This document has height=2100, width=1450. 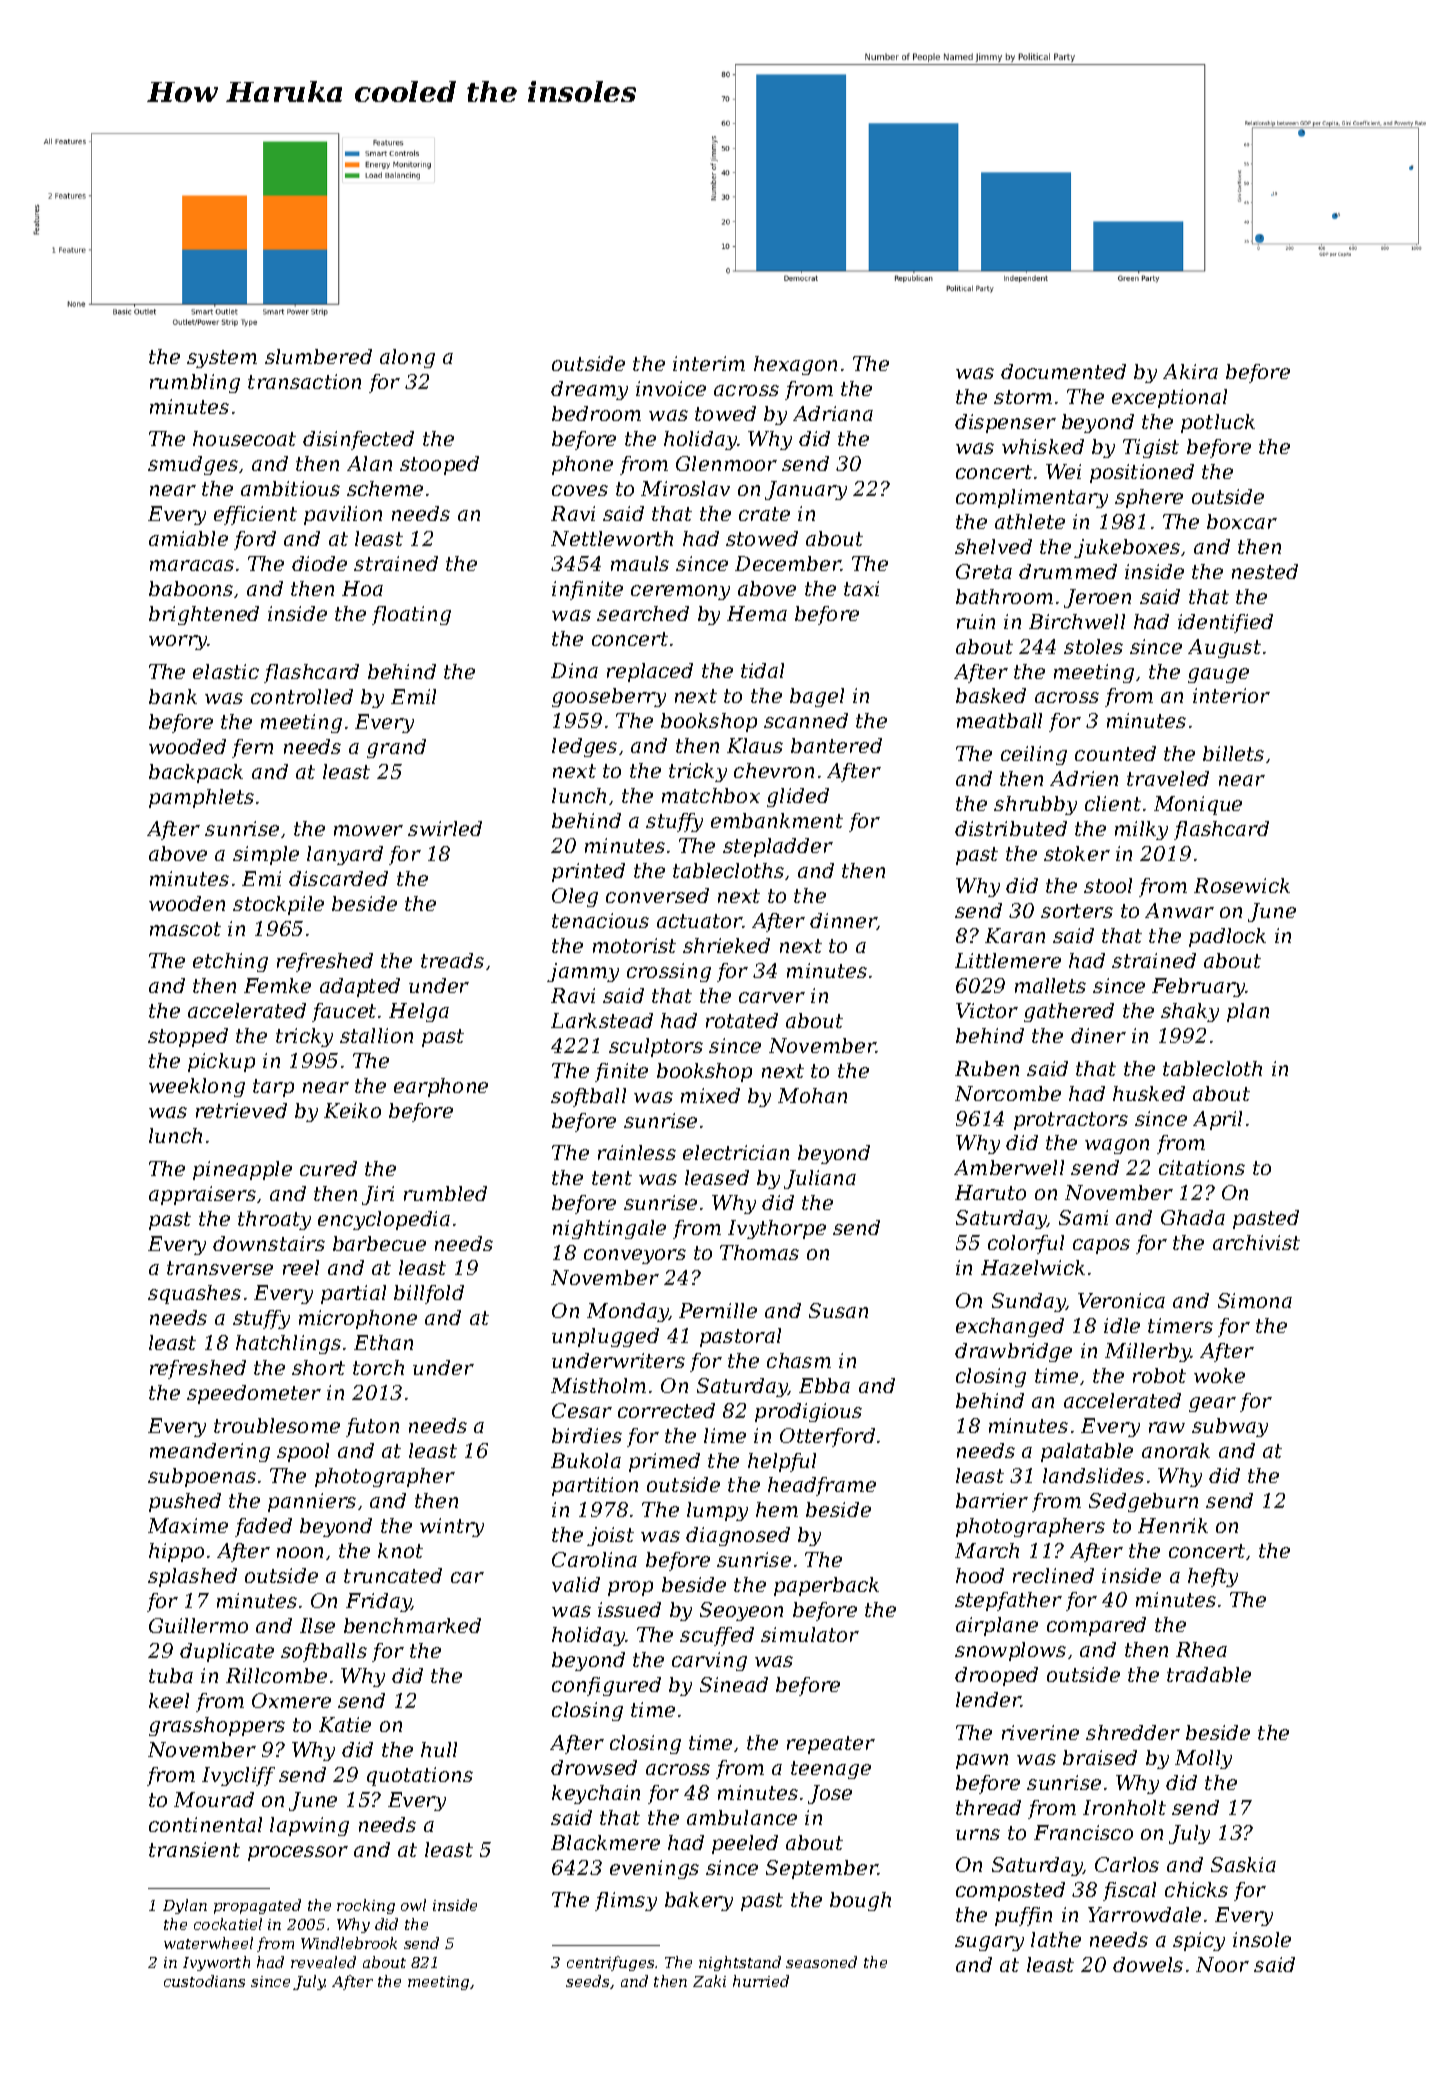 What do you see at coordinates (1190, 371) in the document?
I see `Akira` at bounding box center [1190, 371].
